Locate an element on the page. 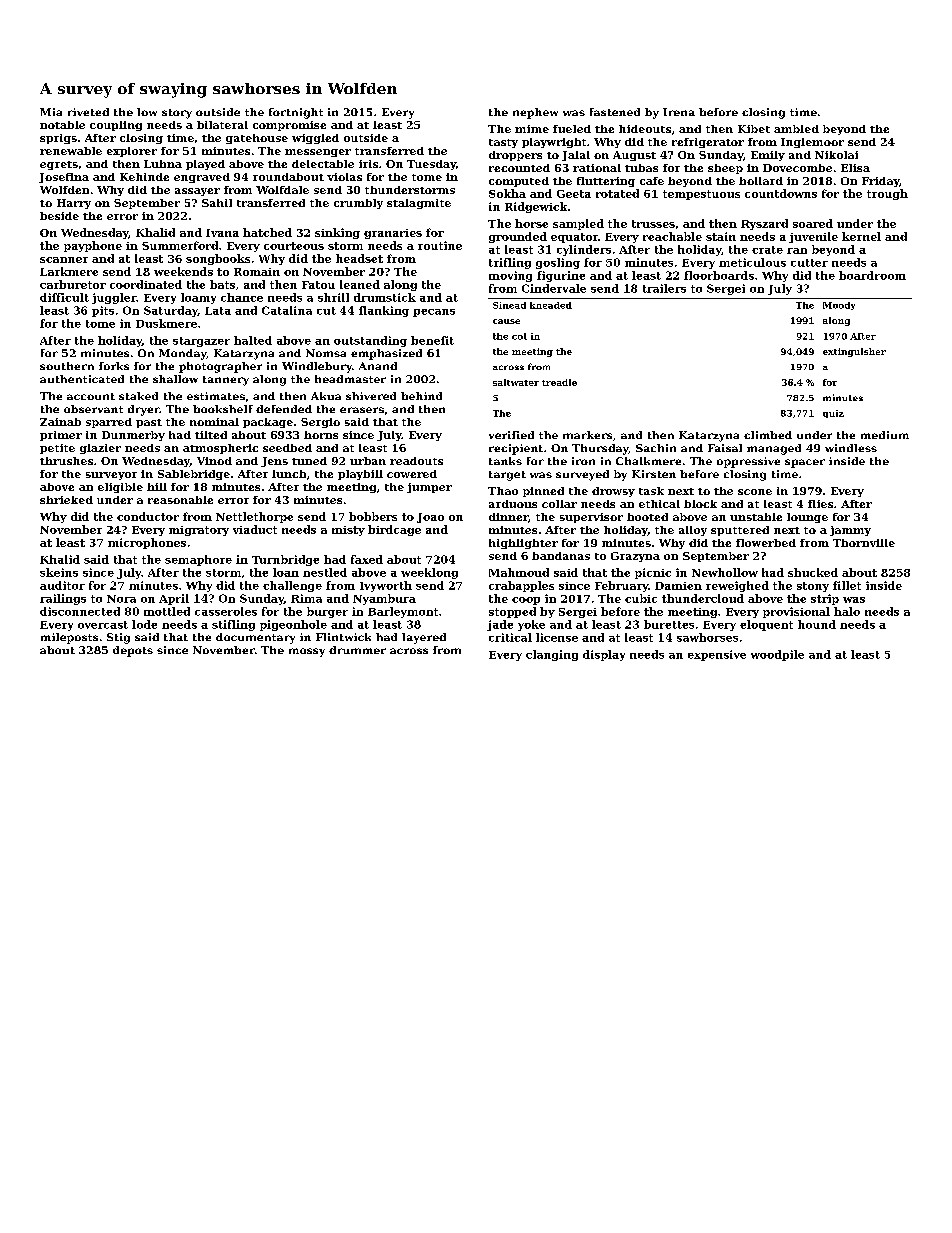 Image resolution: width=952 pixels, height=1233 pixels. clanging is located at coordinates (552, 655).
